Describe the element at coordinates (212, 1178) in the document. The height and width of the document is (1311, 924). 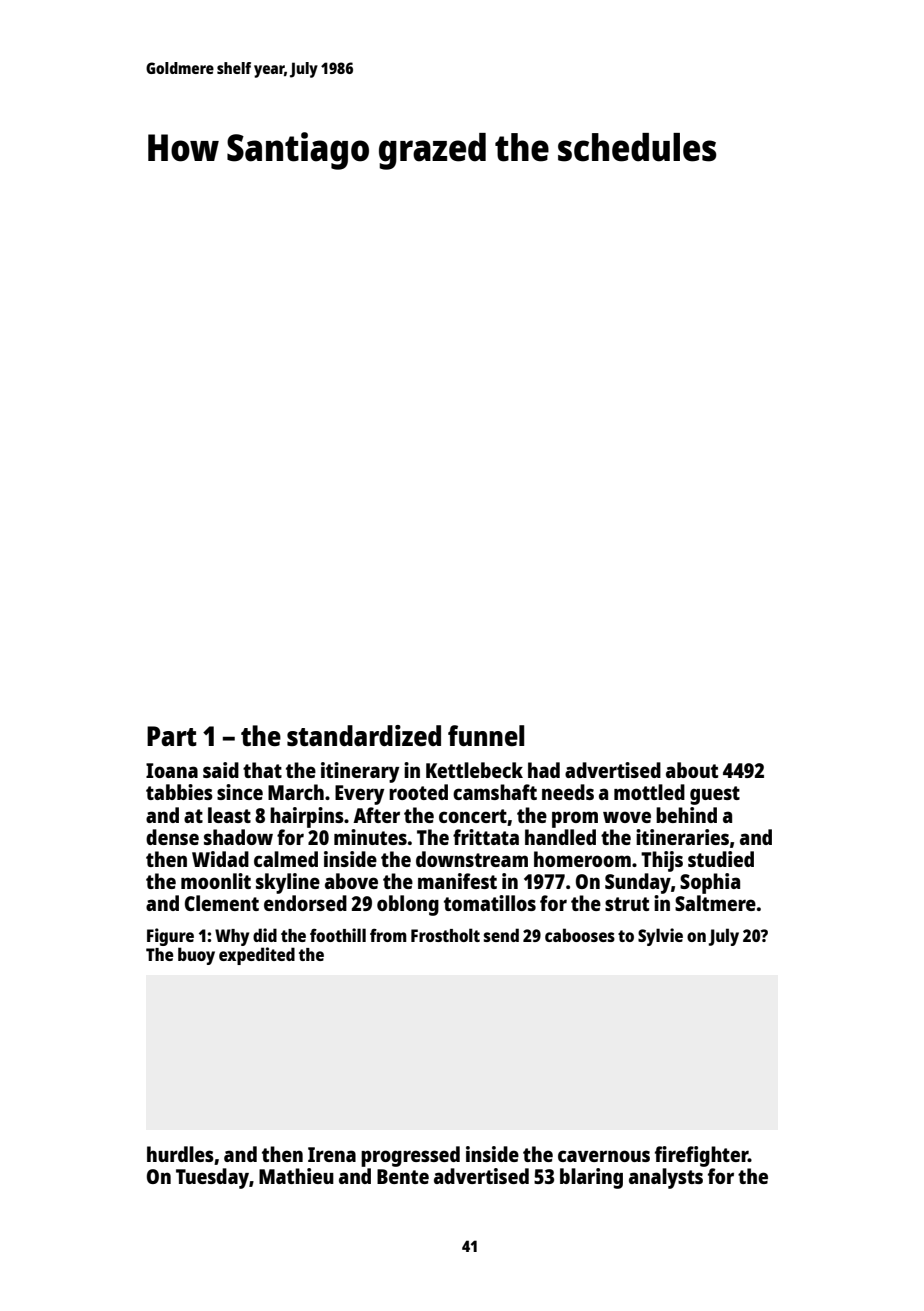
I see `Tuesday` at that location.
